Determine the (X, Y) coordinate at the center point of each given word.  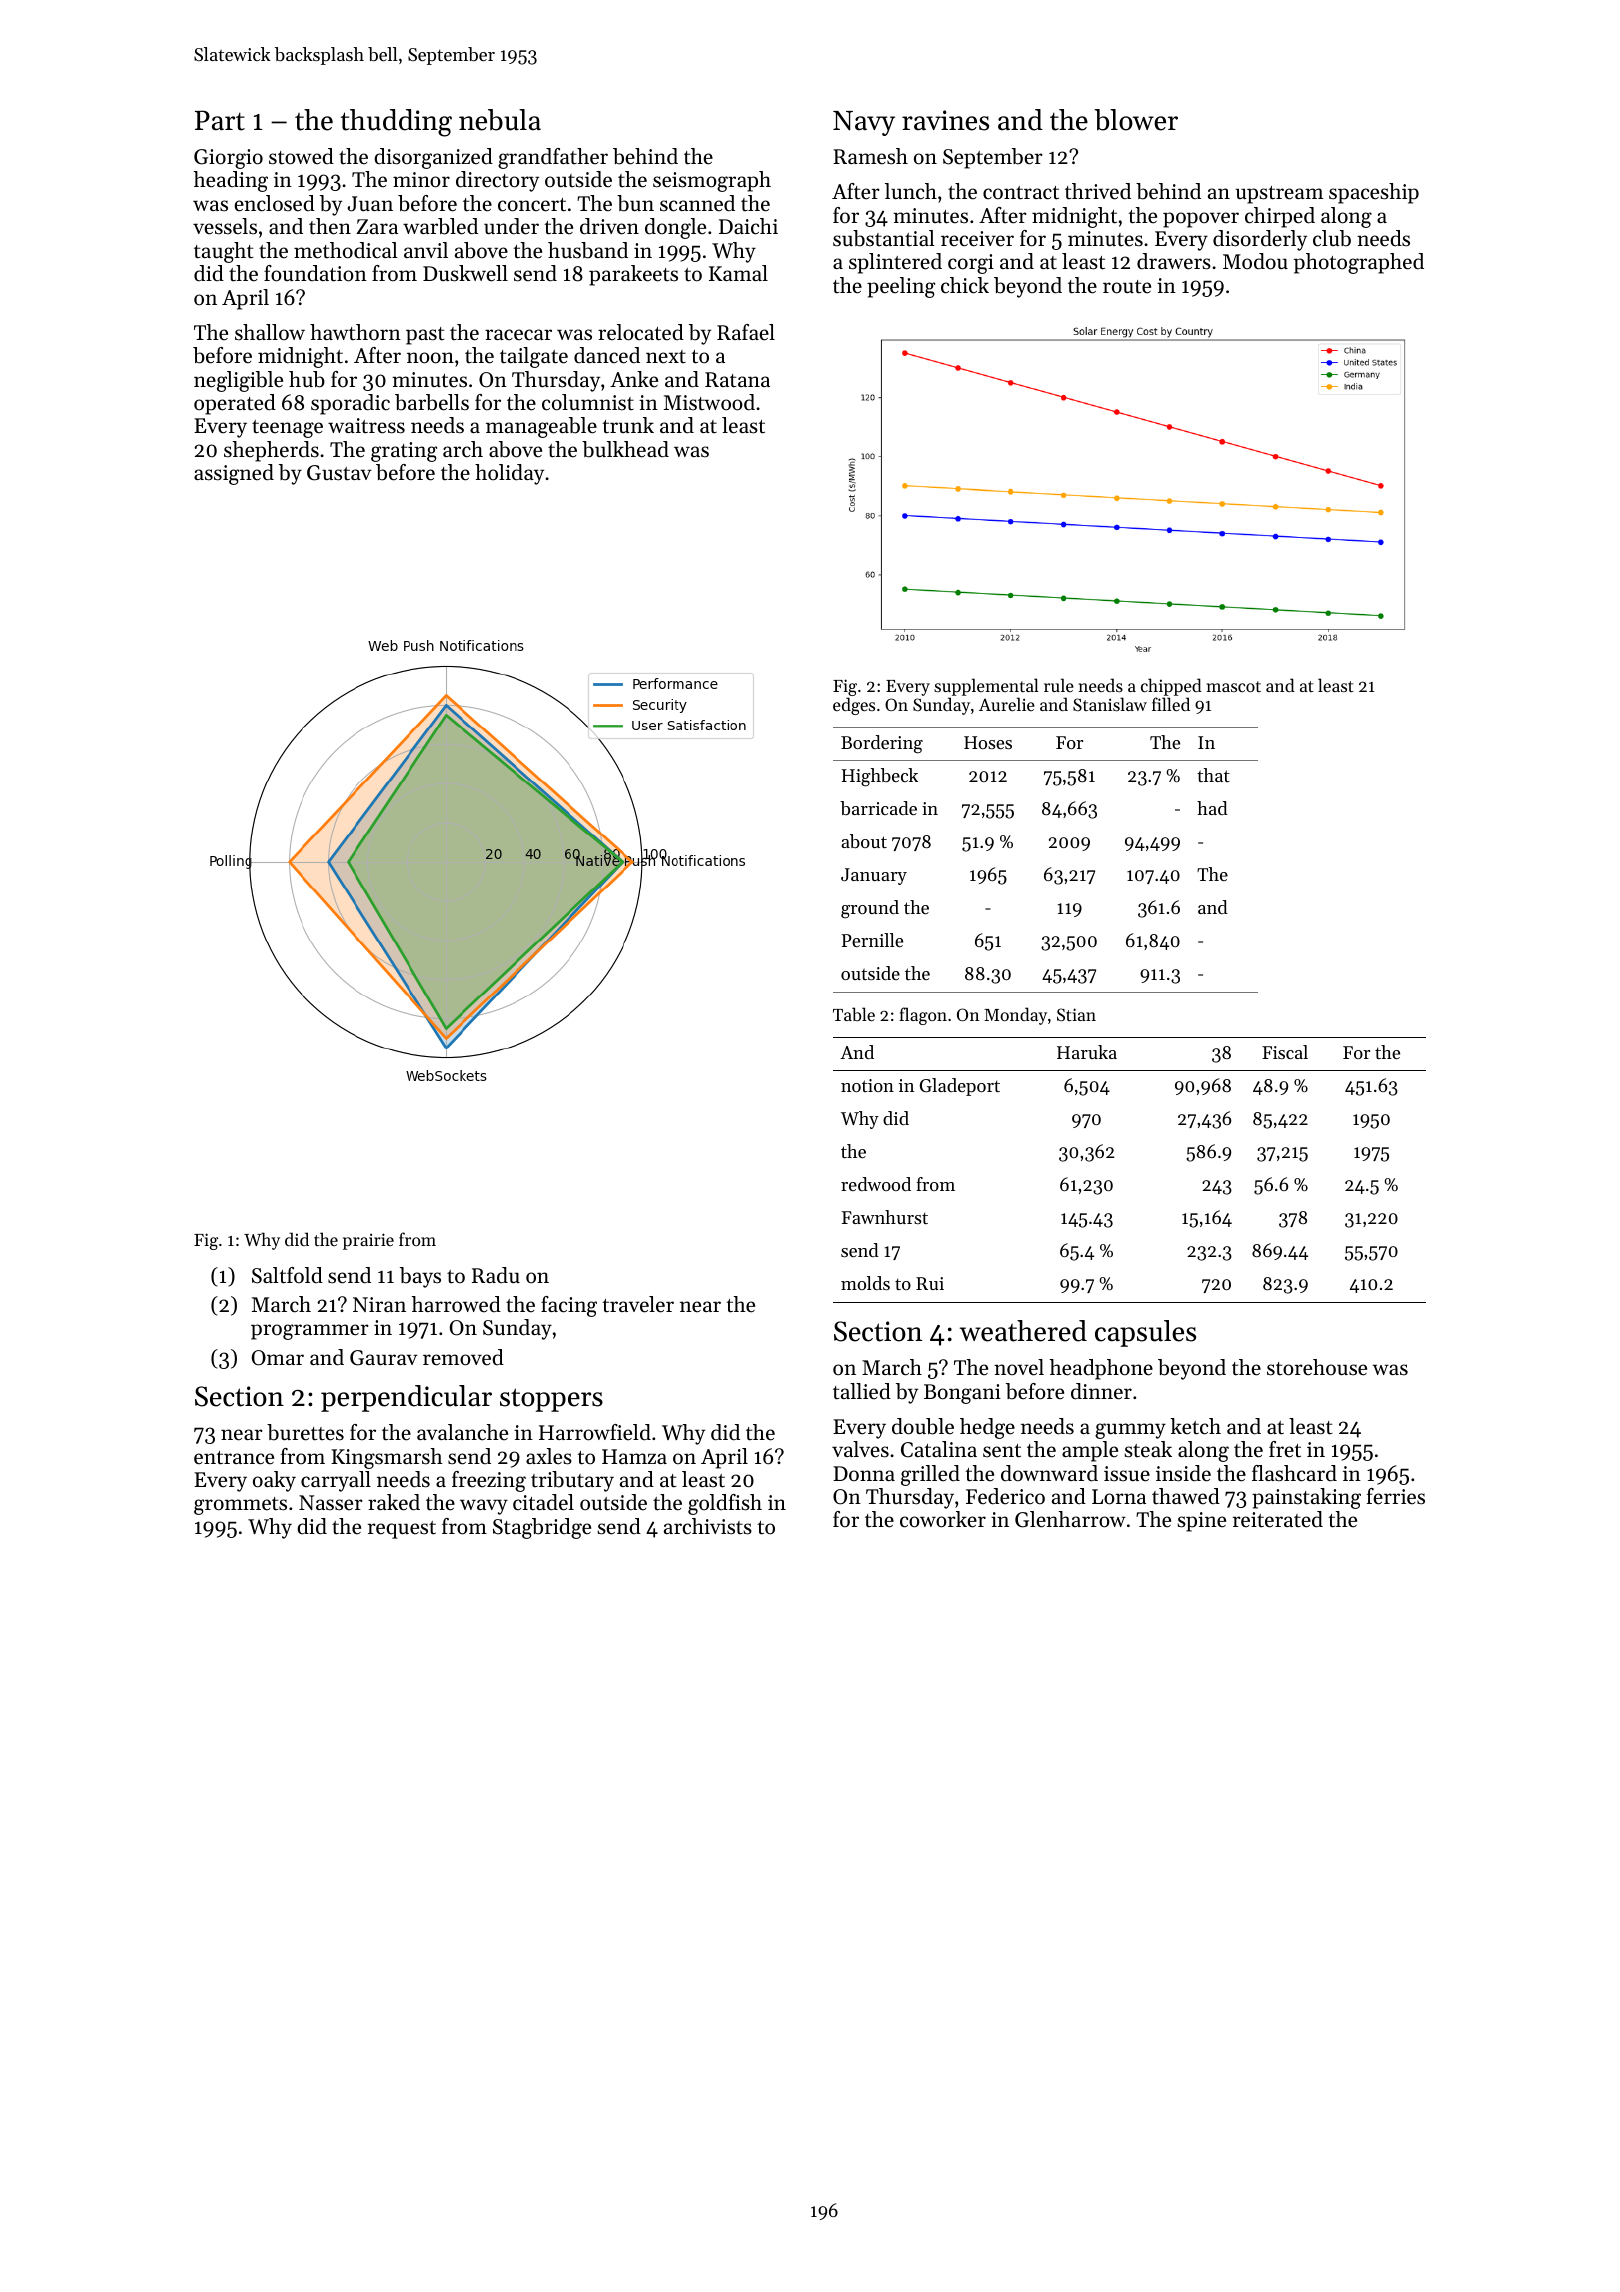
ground (870, 909)
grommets (240, 1506)
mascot (1234, 686)
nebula (500, 120)
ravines (945, 120)
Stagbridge (542, 1528)
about (864, 841)
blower (1136, 120)
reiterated (1278, 1519)
